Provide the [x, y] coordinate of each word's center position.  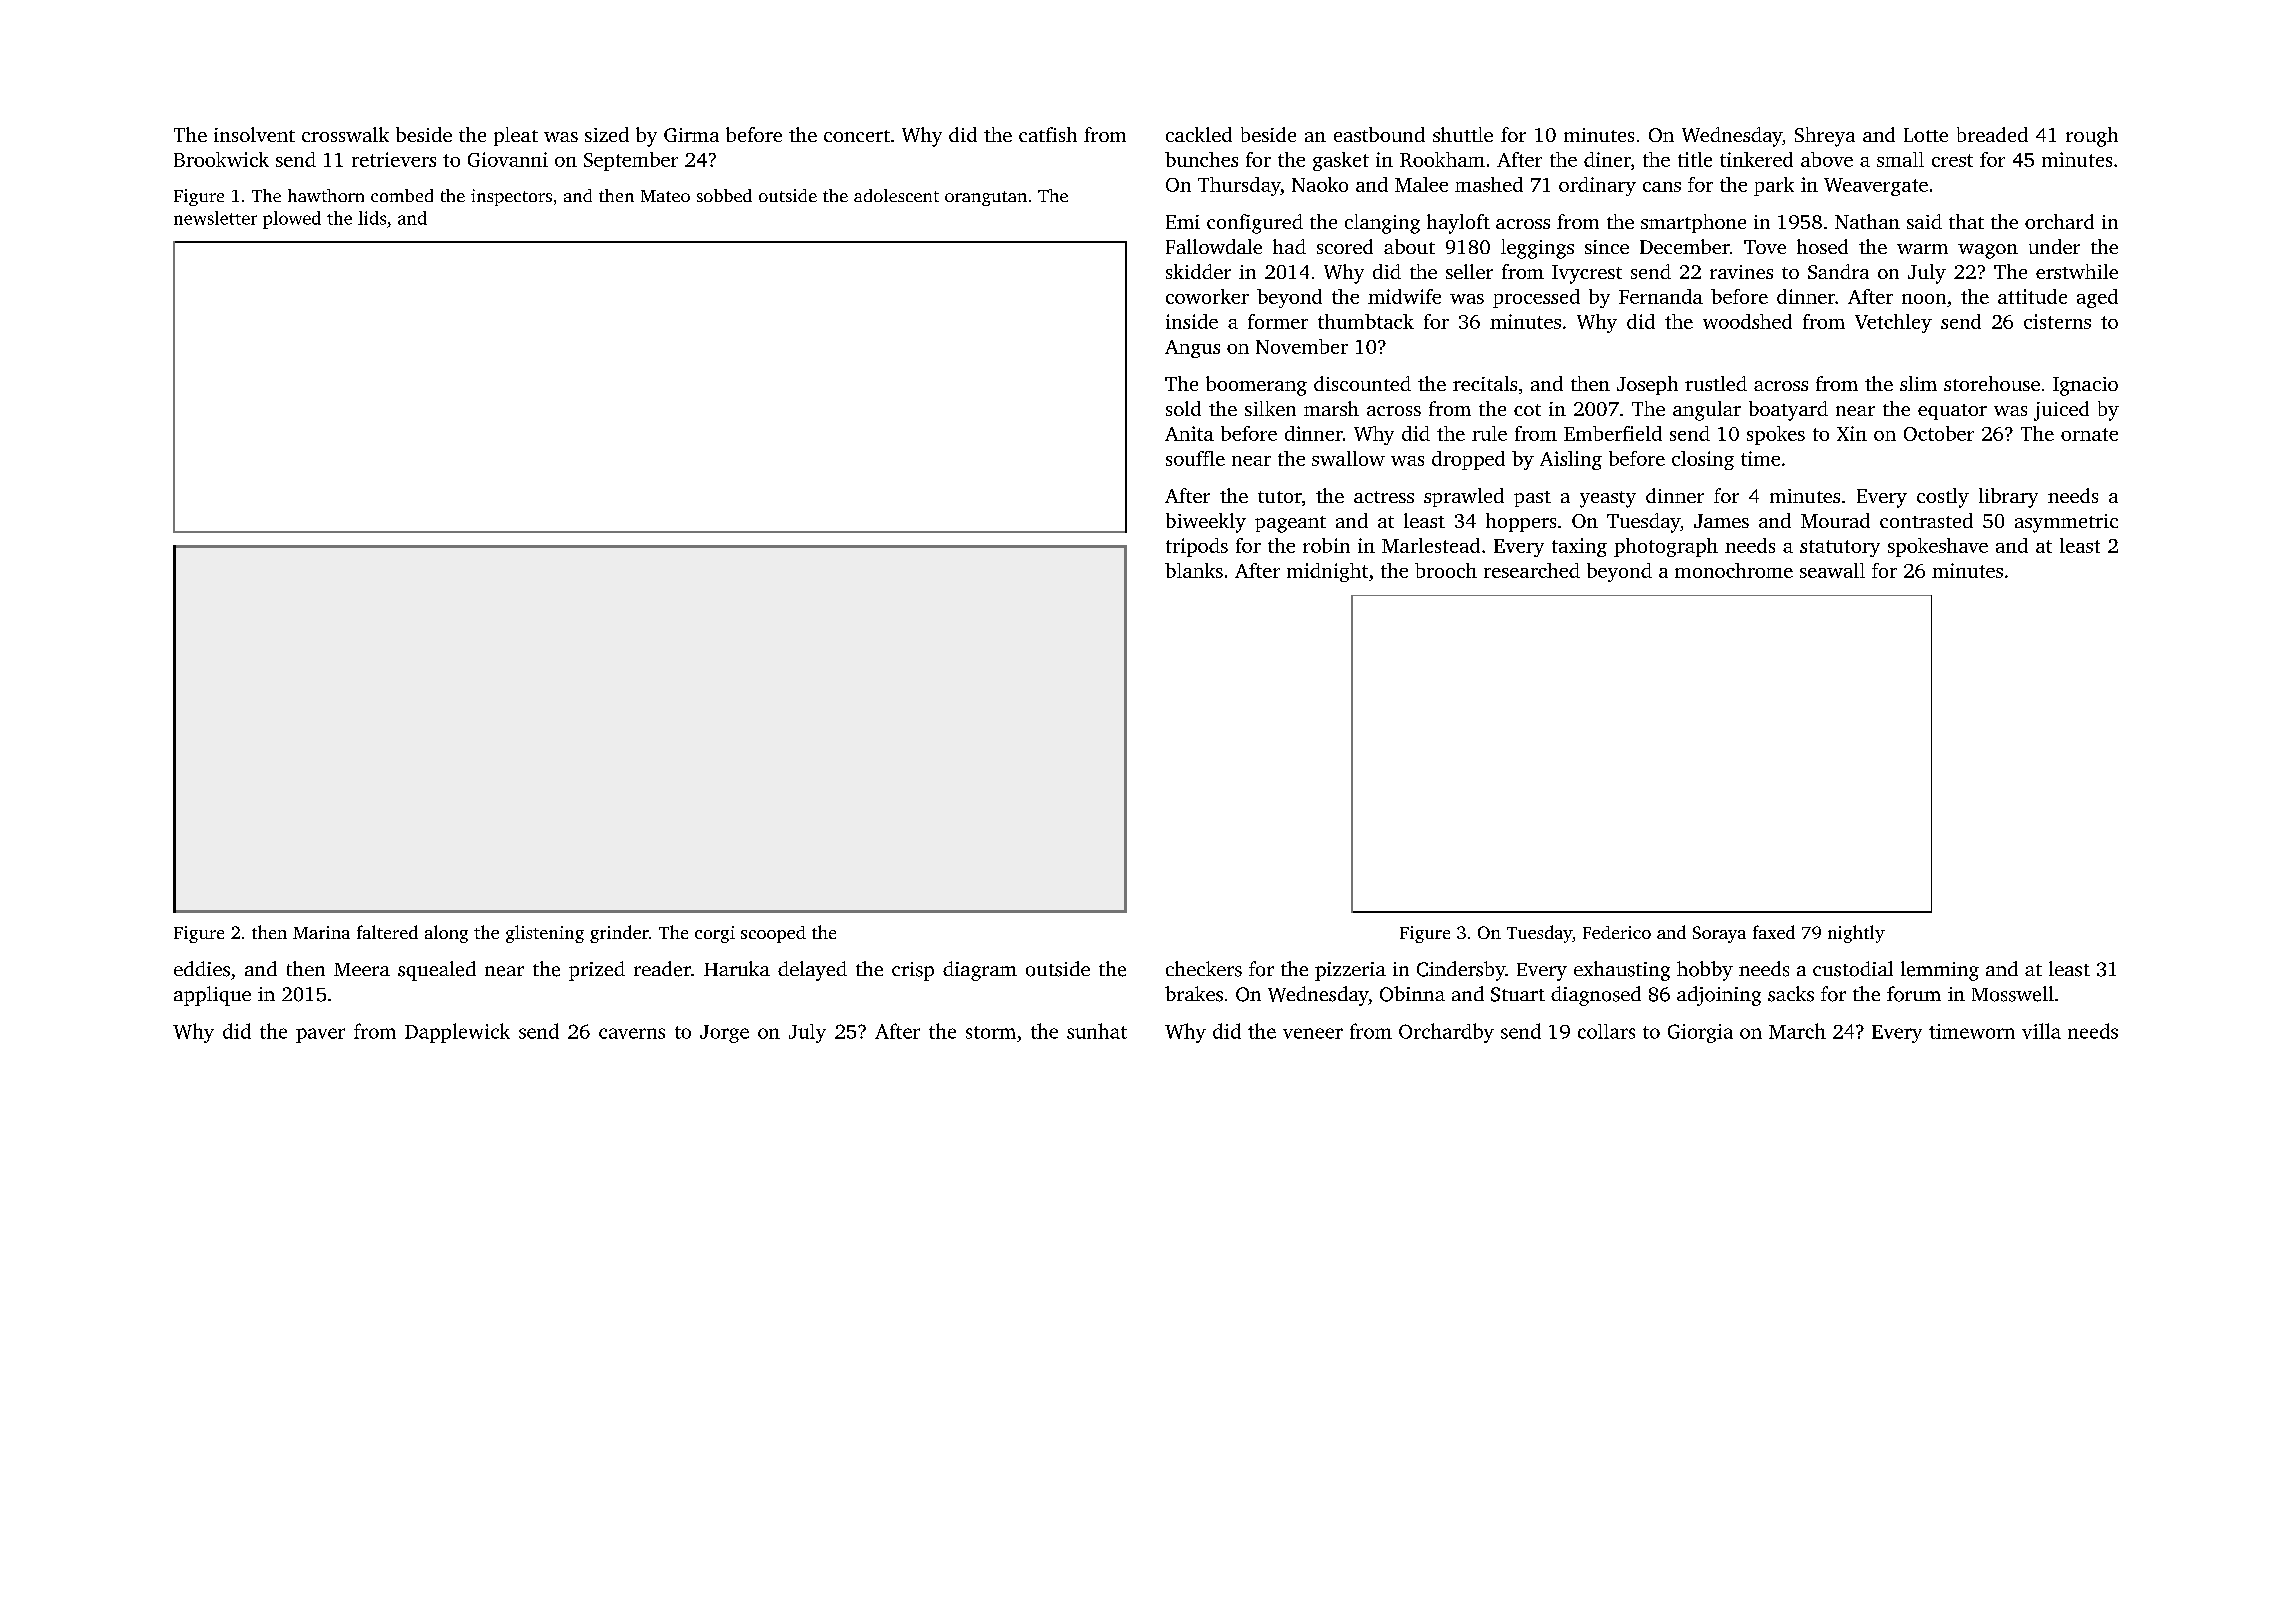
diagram [980, 971]
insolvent [254, 134]
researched [1532, 570]
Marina [321, 932]
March [1797, 1031]
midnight [1327, 572]
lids [372, 218]
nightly [1856, 934]
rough [2092, 137]
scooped [773, 934]
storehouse [1992, 383]
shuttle [1463, 134]
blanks [1194, 570]
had [1289, 246]
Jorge [724, 1034]
